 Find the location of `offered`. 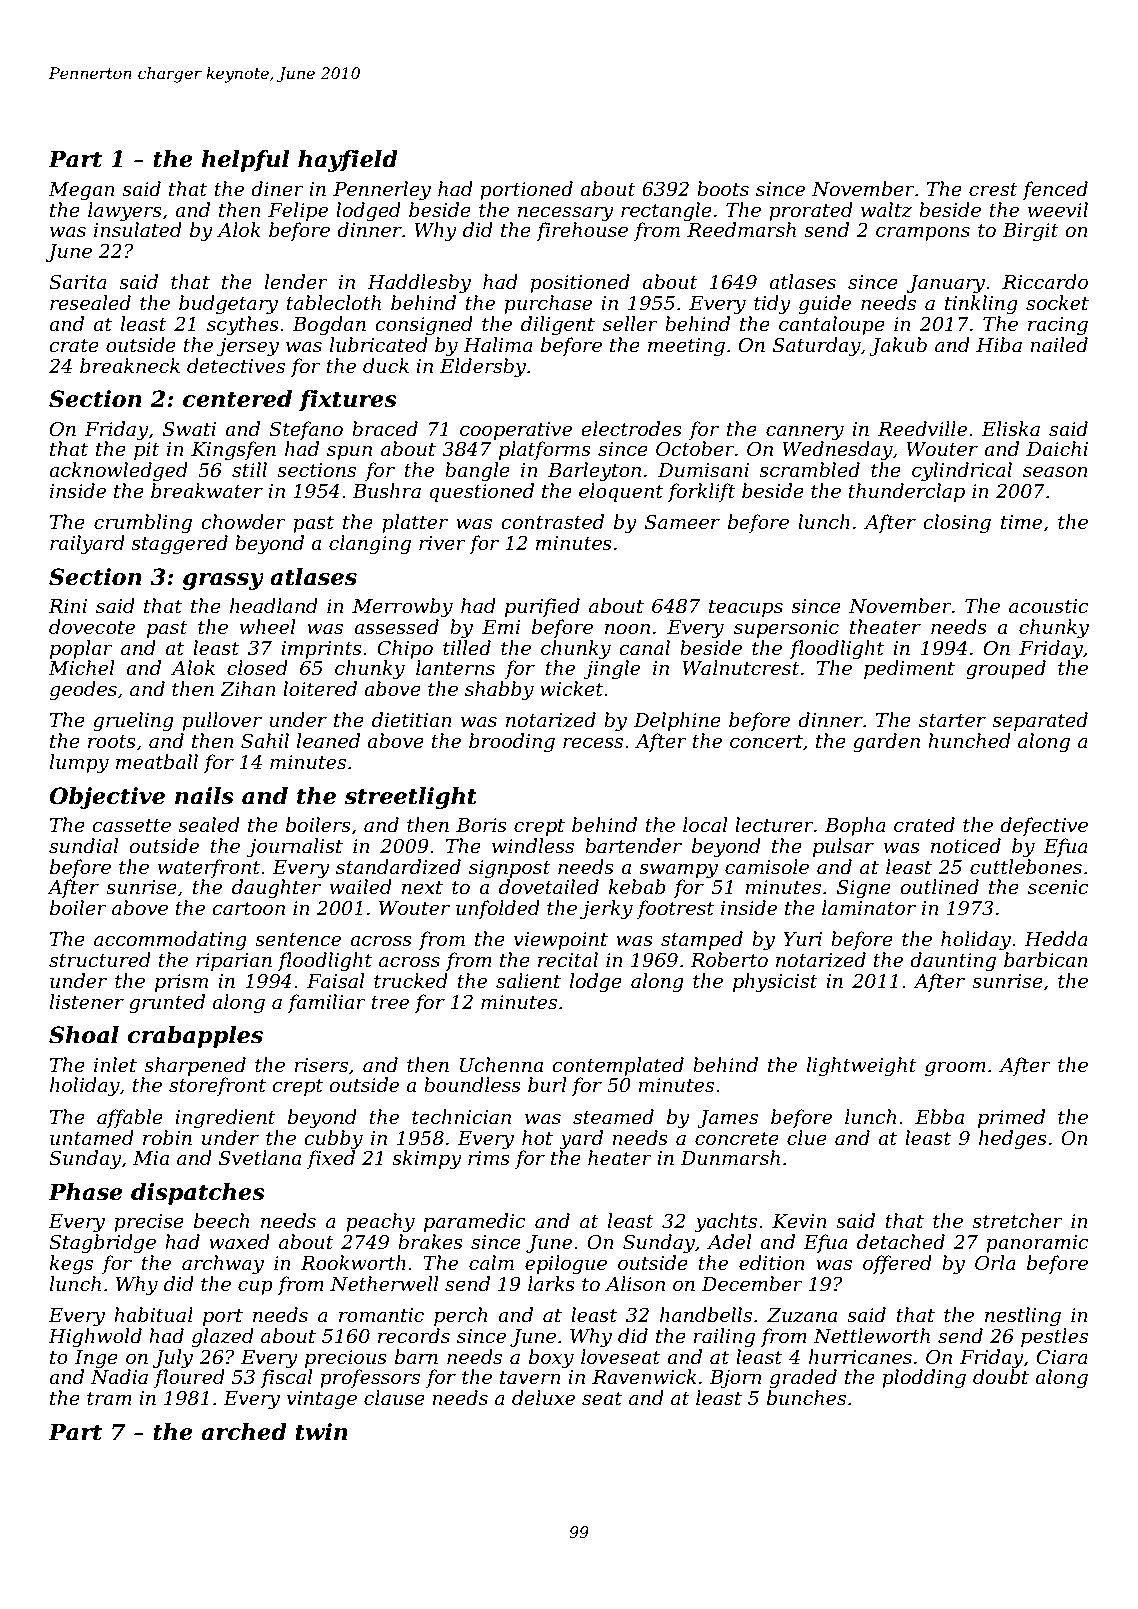

offered is located at coordinates (897, 1264).
